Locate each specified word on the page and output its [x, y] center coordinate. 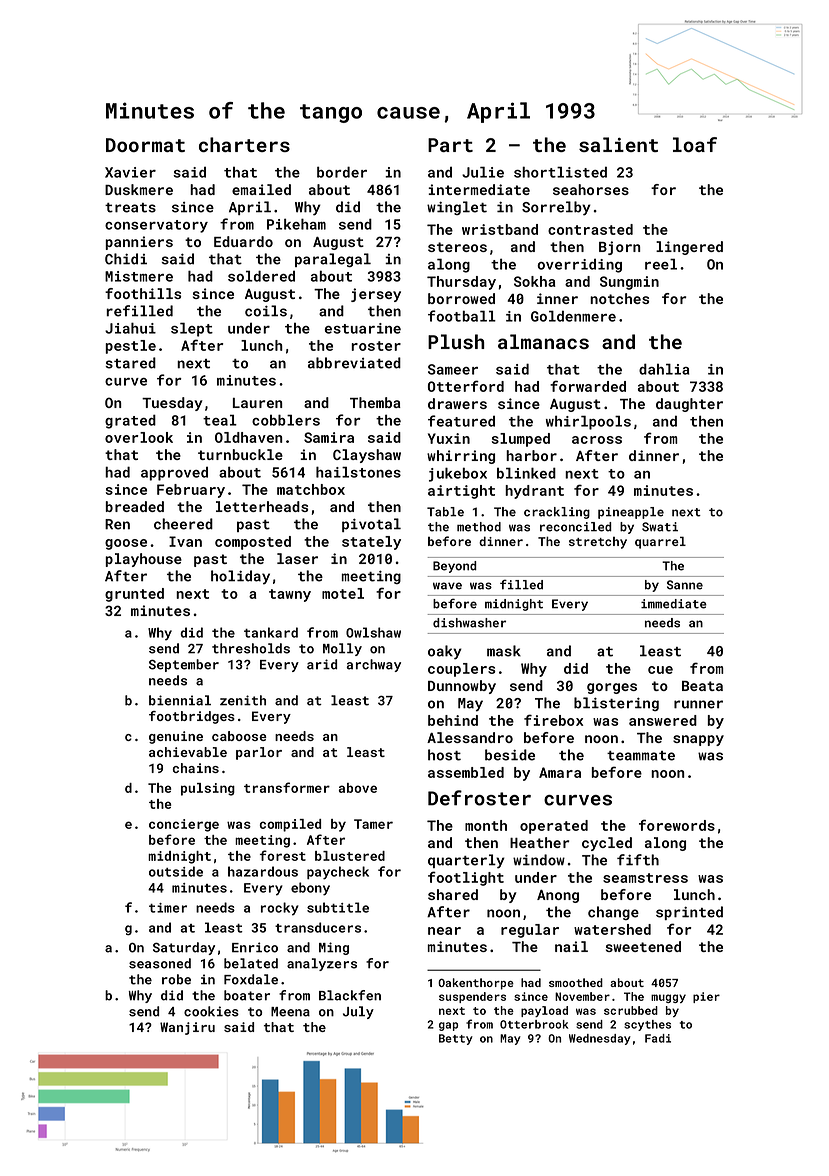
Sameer [453, 369]
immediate [674, 604]
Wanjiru [187, 1028]
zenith [243, 700]
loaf [695, 144]
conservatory [156, 226]
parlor [259, 753]
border [342, 172]
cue [660, 670]
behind [453, 720]
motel [343, 593]
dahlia [664, 369]
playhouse [143, 560]
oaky [445, 652]
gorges [612, 688]
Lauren [257, 403]
